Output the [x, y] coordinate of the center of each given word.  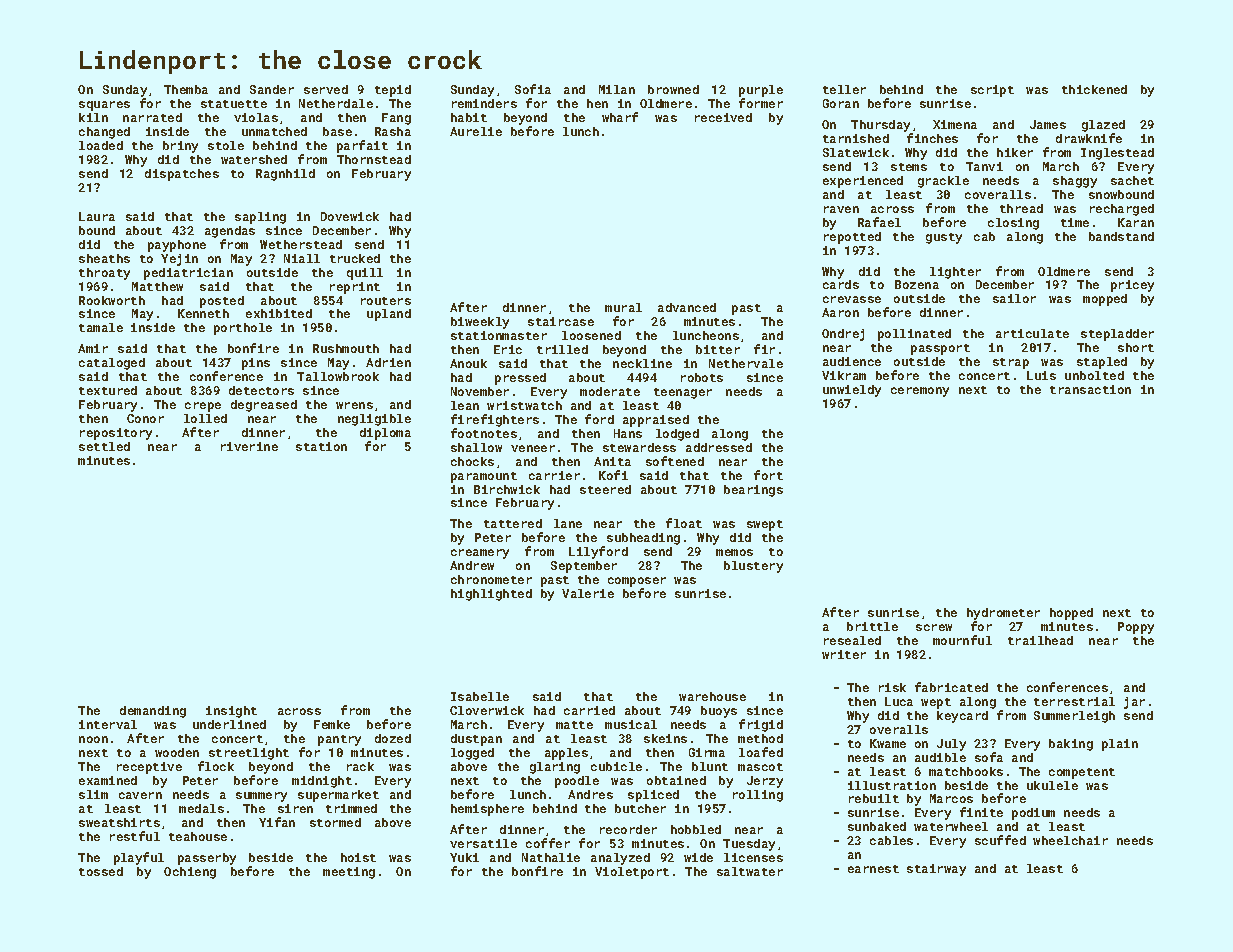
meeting [349, 873]
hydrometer [1003, 614]
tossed [101, 871]
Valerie [588, 593]
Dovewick [350, 216]
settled [104, 446]
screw [934, 627]
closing [1013, 224]
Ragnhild [285, 175]
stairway [936, 870]
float [684, 523]
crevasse [852, 299]
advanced [687, 307]
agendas [230, 232]
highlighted [491, 595]
